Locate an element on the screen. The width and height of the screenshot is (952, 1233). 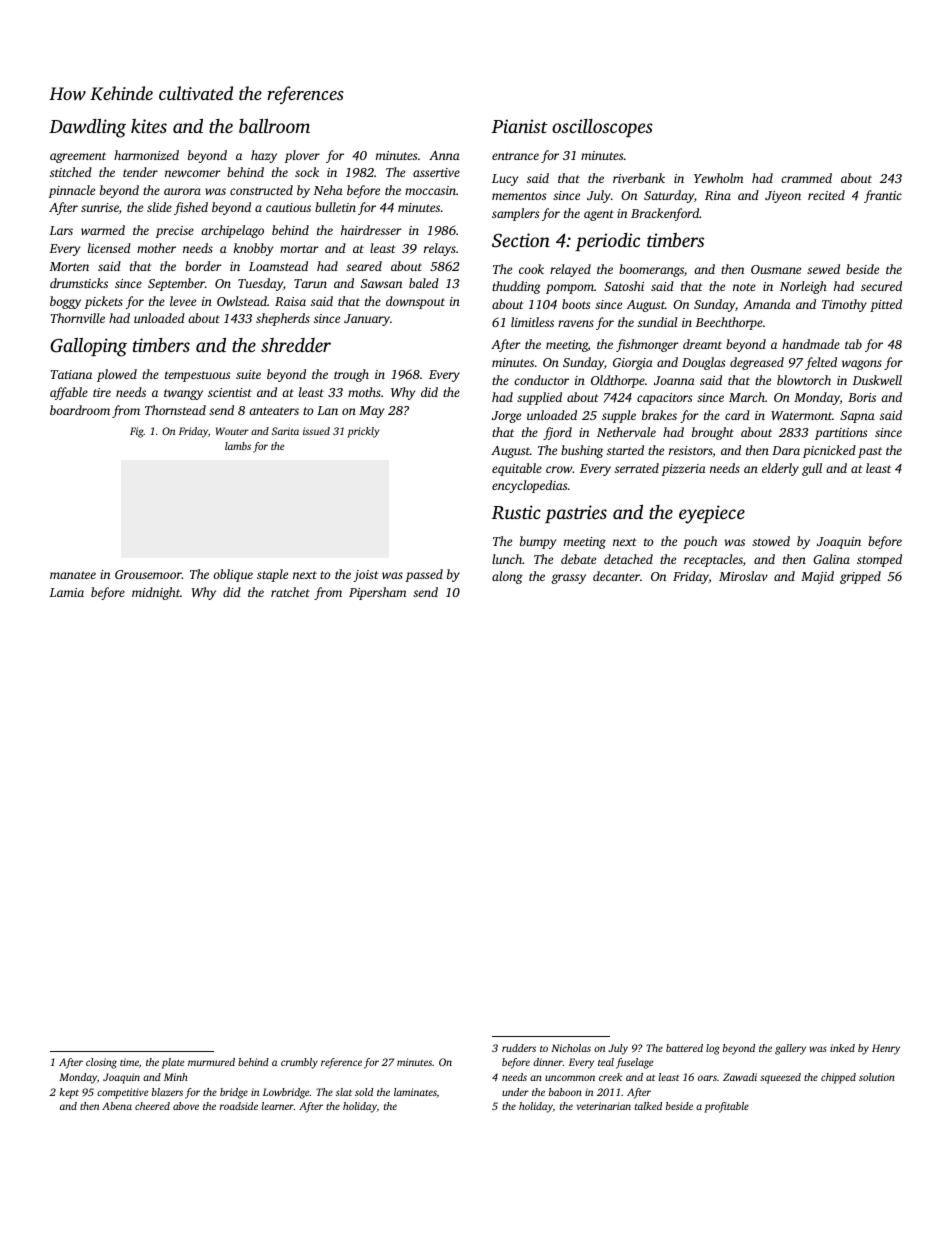
Fig is located at coordinates (137, 432).
